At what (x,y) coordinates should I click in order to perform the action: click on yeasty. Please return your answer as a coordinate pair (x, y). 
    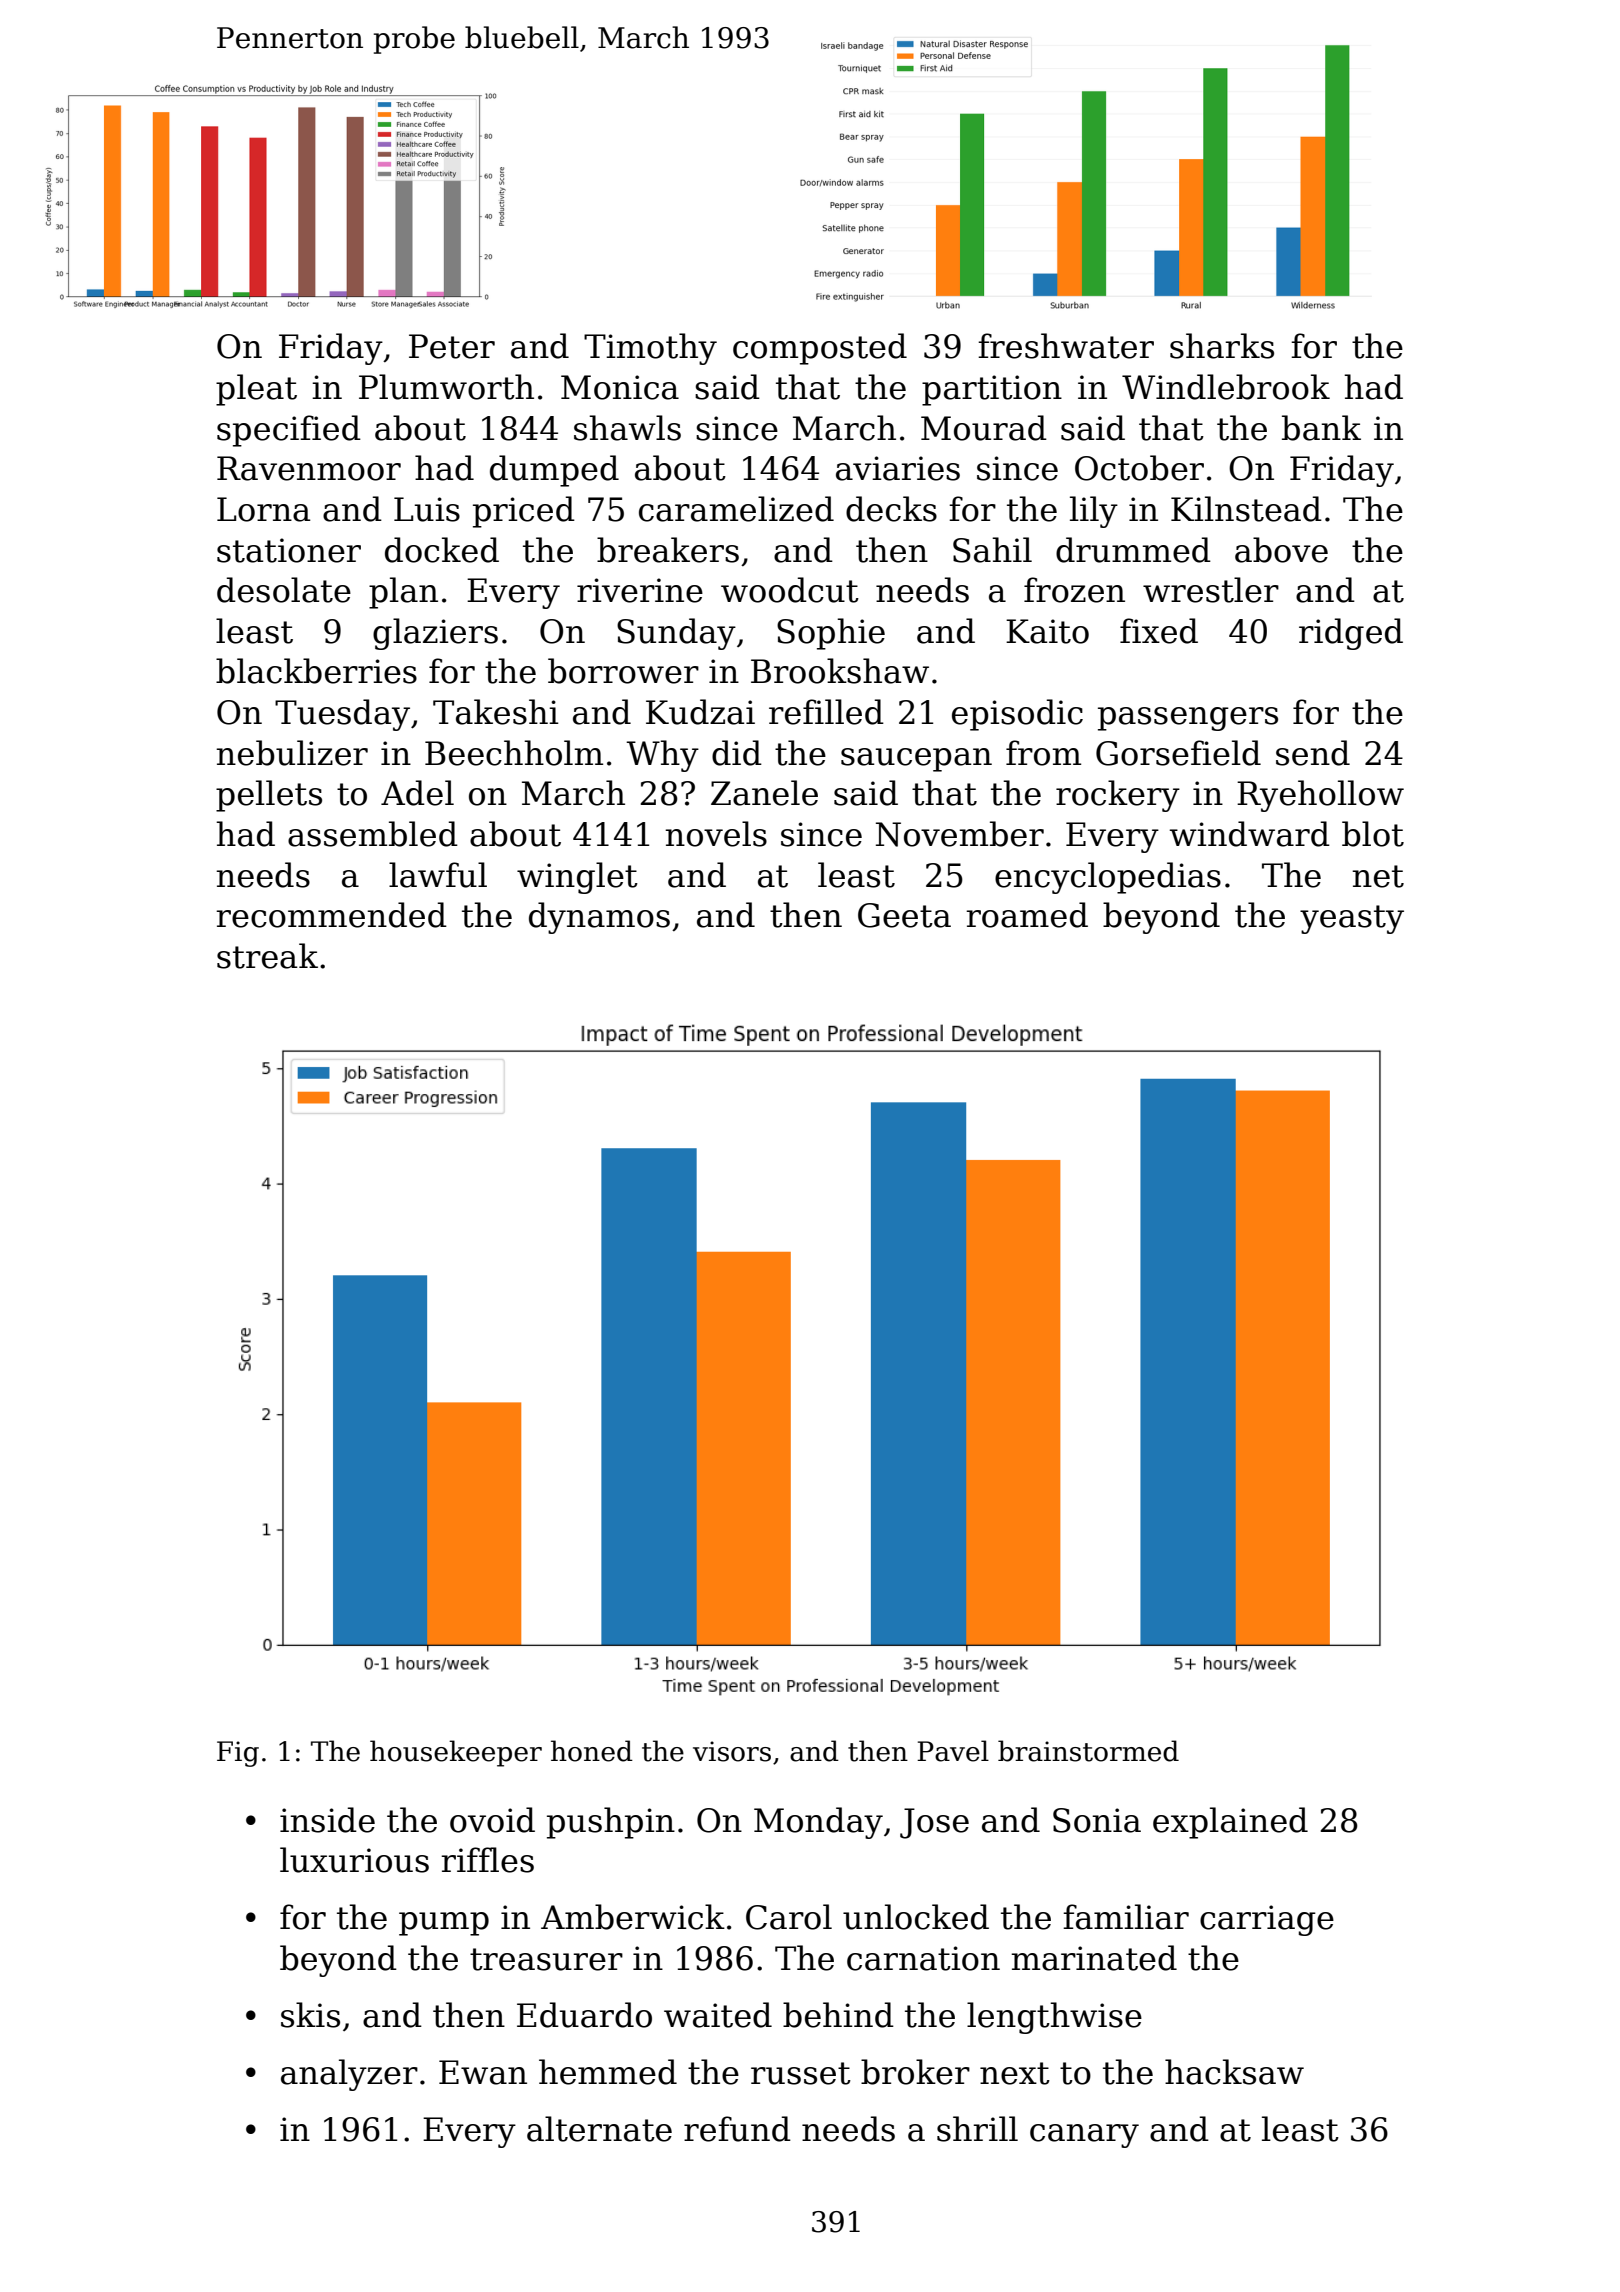
    Looking at the image, I should click on (1352, 919).
